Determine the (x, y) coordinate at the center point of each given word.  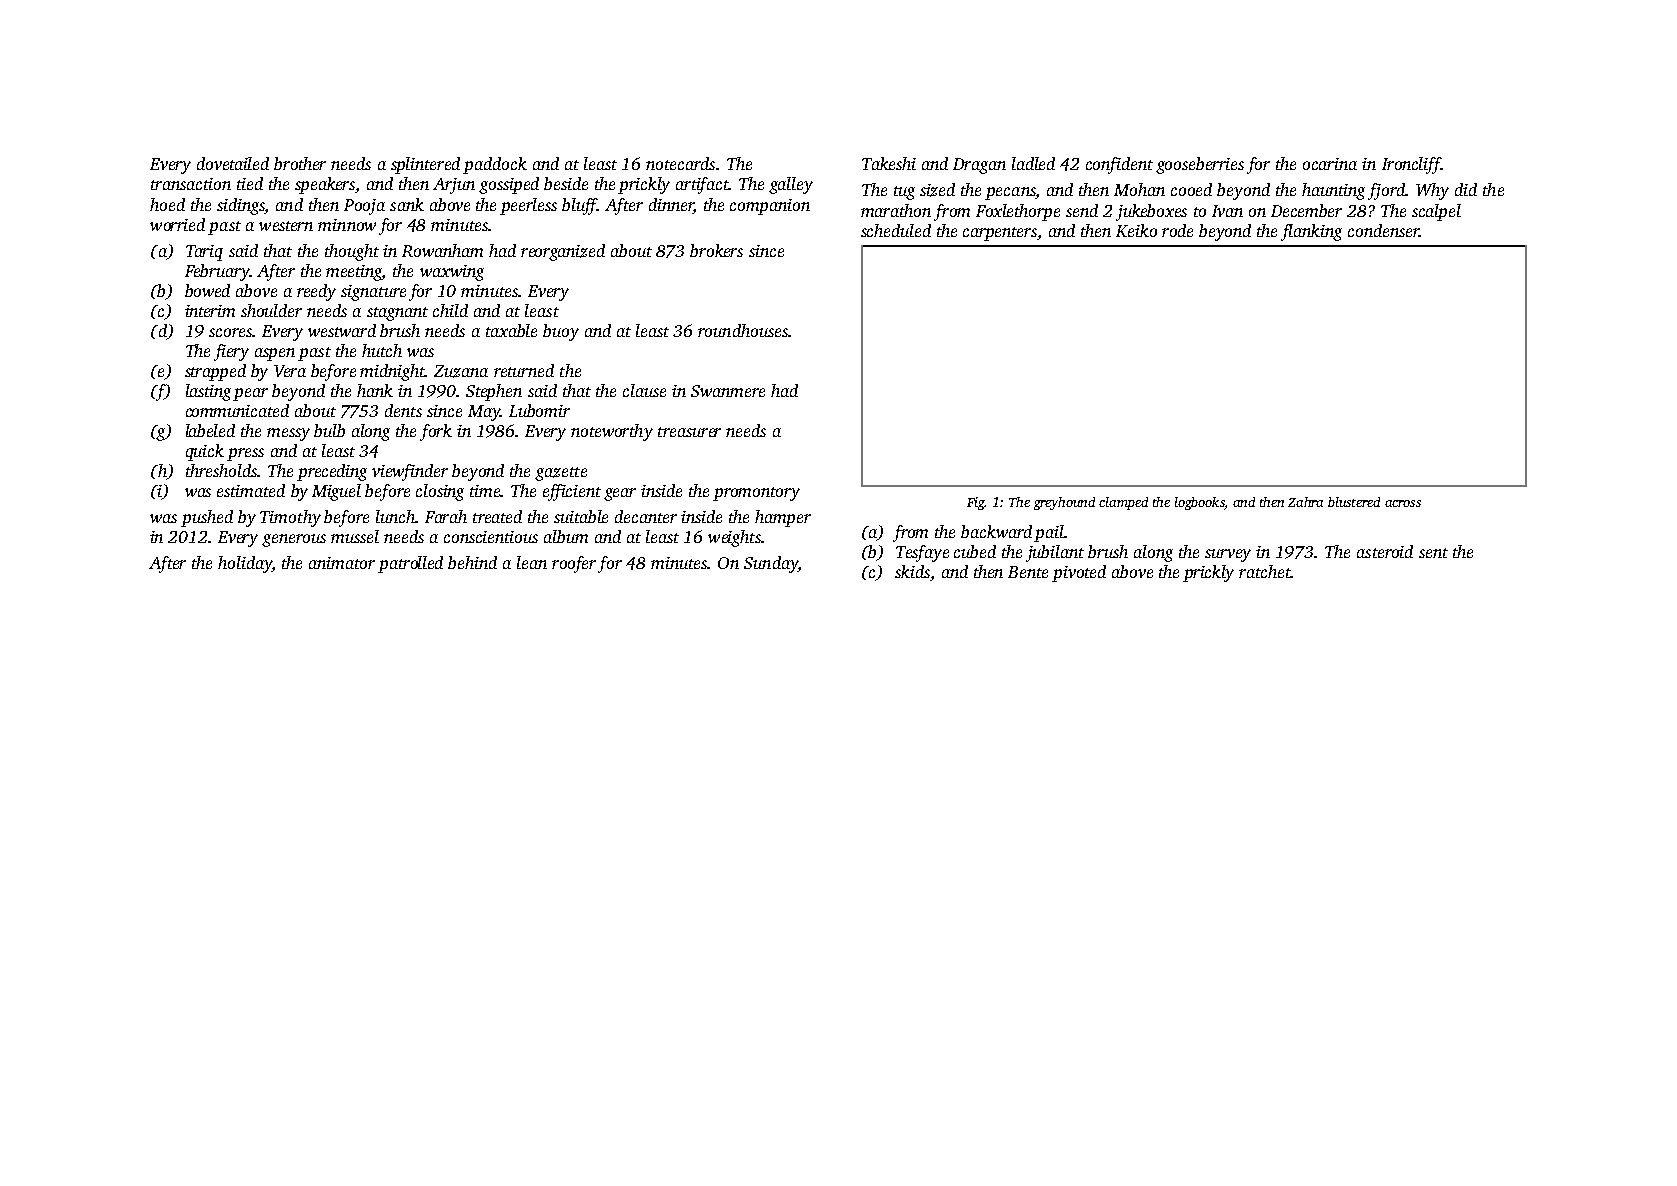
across (1403, 503)
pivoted (1079, 573)
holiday (245, 564)
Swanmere (728, 391)
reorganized (563, 252)
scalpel (1436, 212)
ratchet (1265, 571)
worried (177, 224)
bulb (329, 430)
